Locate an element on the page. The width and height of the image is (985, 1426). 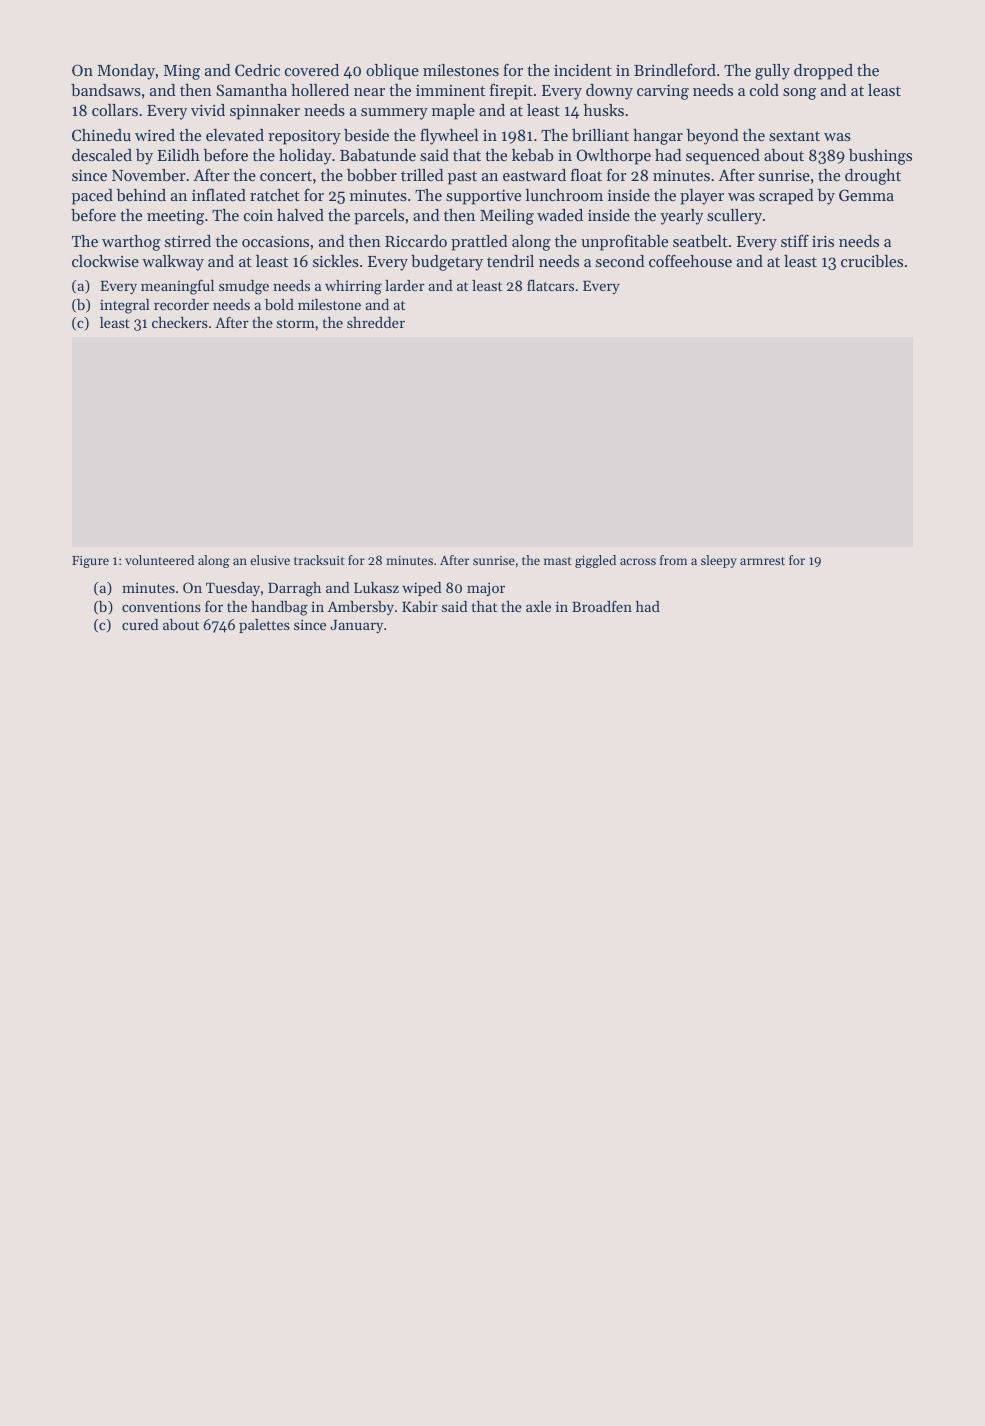
palettes is located at coordinates (264, 626).
